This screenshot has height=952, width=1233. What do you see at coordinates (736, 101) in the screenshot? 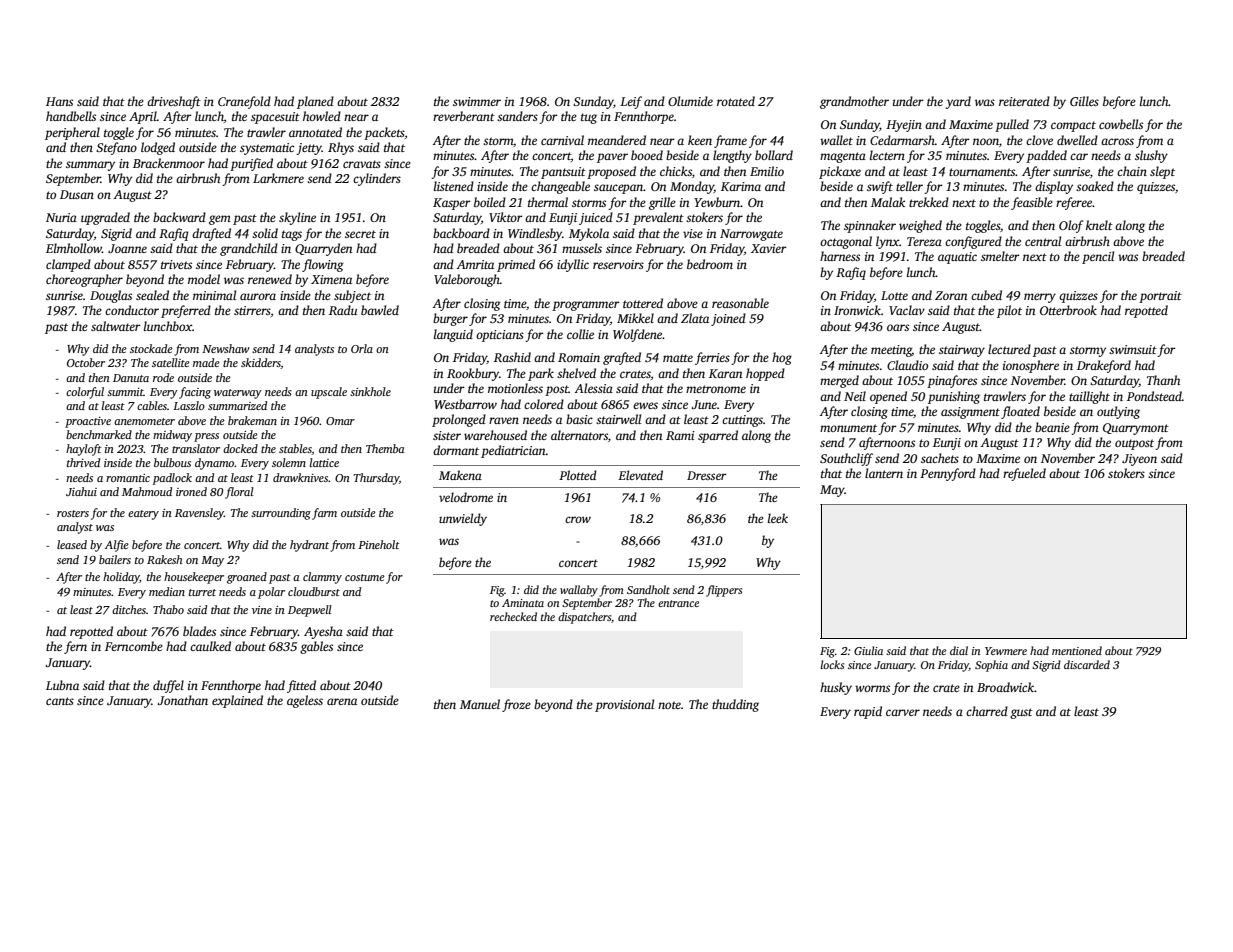
I see `rotated` at bounding box center [736, 101].
